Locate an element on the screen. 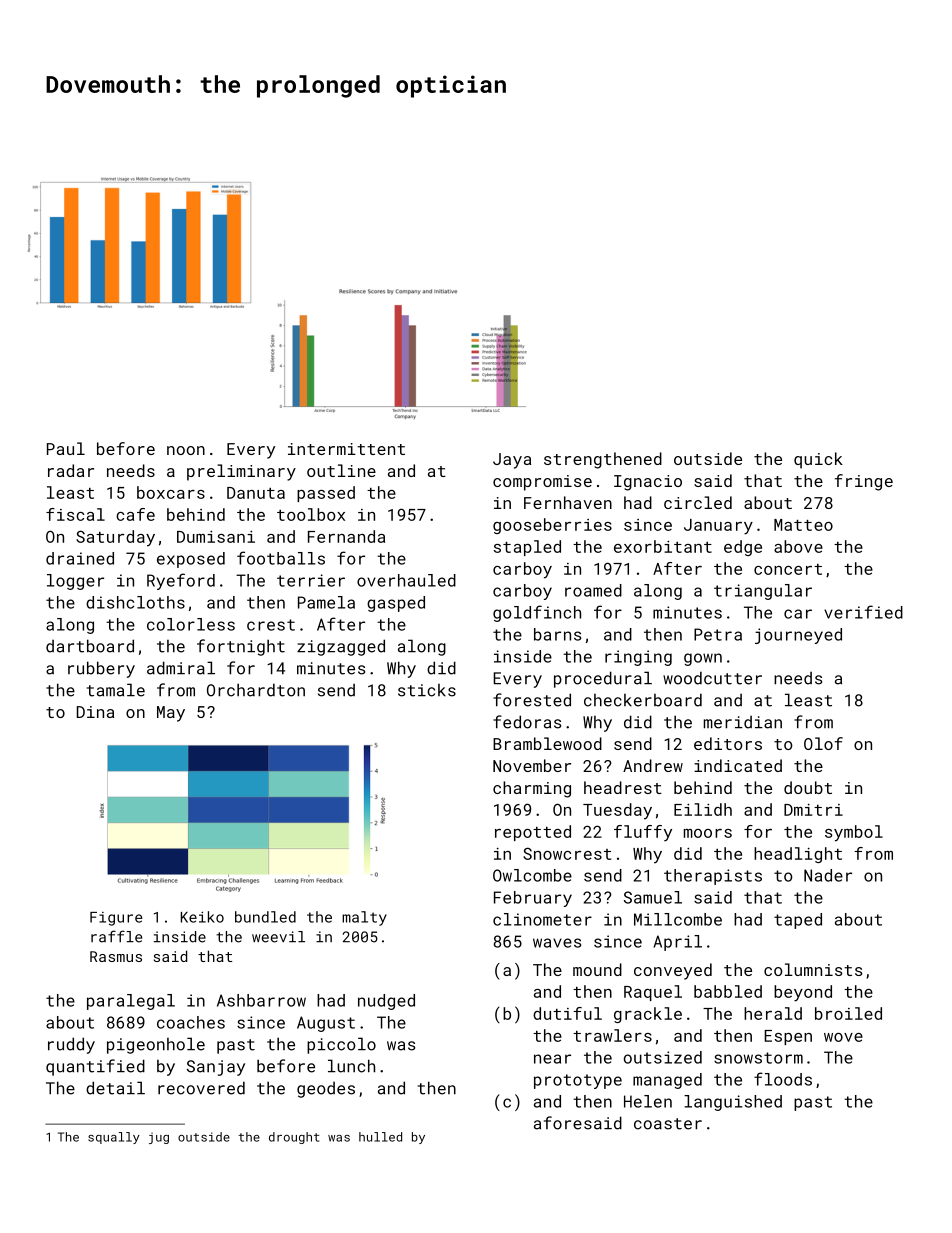  raffle is located at coordinates (116, 936).
